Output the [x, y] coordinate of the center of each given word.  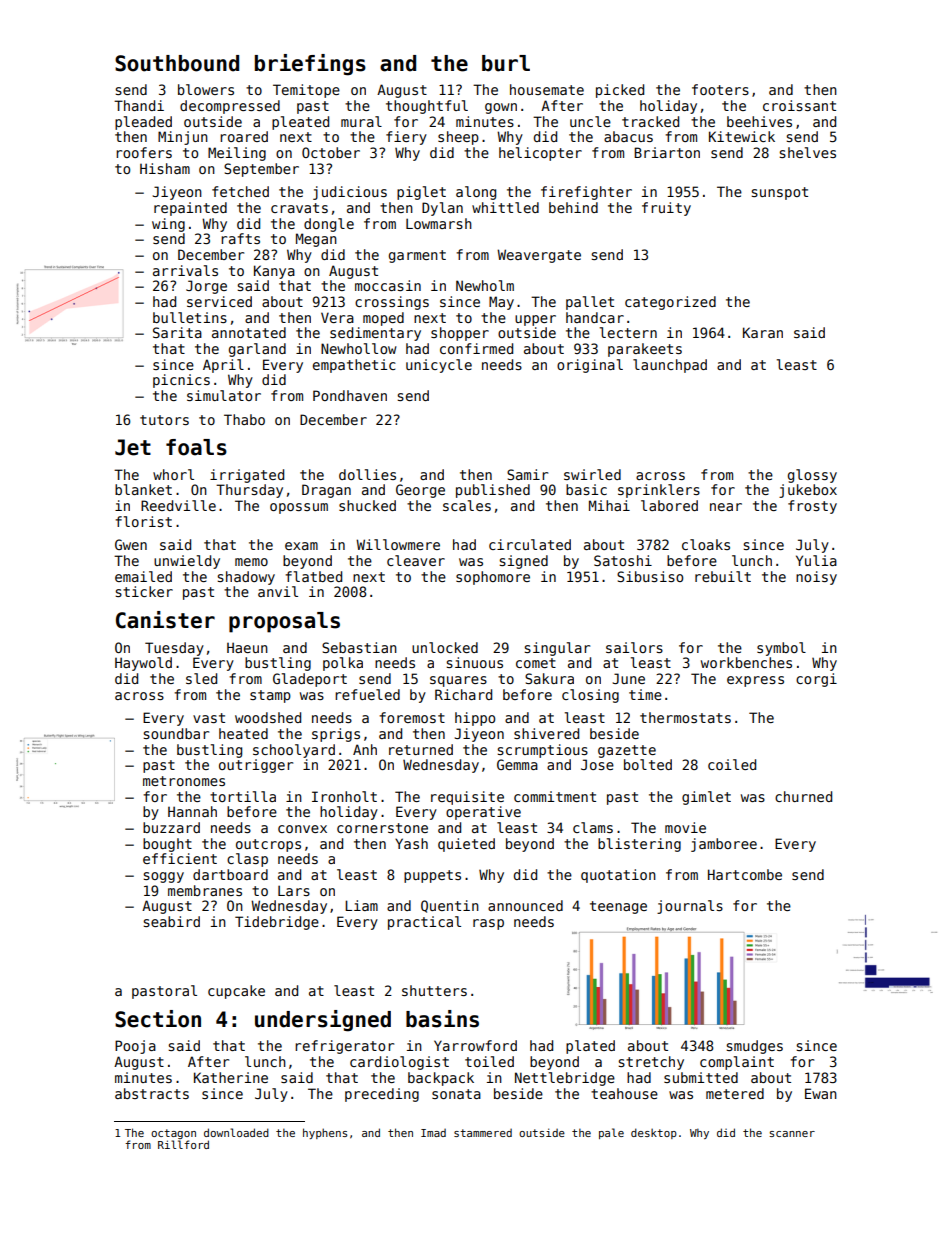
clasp [247, 860]
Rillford [183, 1144]
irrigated [247, 476]
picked [620, 91]
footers [720, 89]
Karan [763, 332]
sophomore [493, 578]
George [420, 491]
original [590, 366]
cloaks [706, 544]
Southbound [177, 63]
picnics [181, 381]
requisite [467, 798]
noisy [816, 578]
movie [685, 827]
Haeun [247, 647]
